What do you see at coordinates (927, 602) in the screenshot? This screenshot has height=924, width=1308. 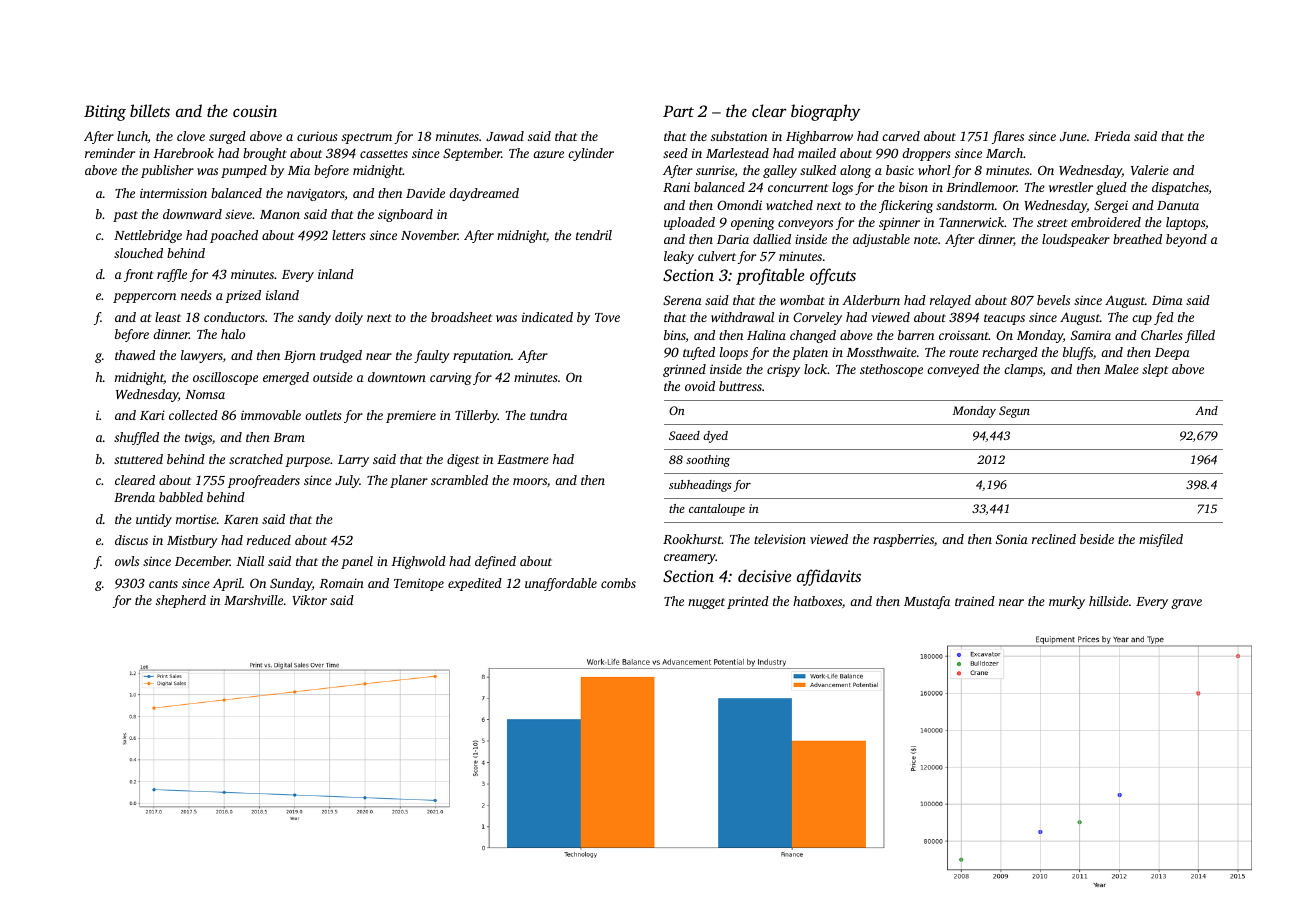 I see `Mustafa` at bounding box center [927, 602].
